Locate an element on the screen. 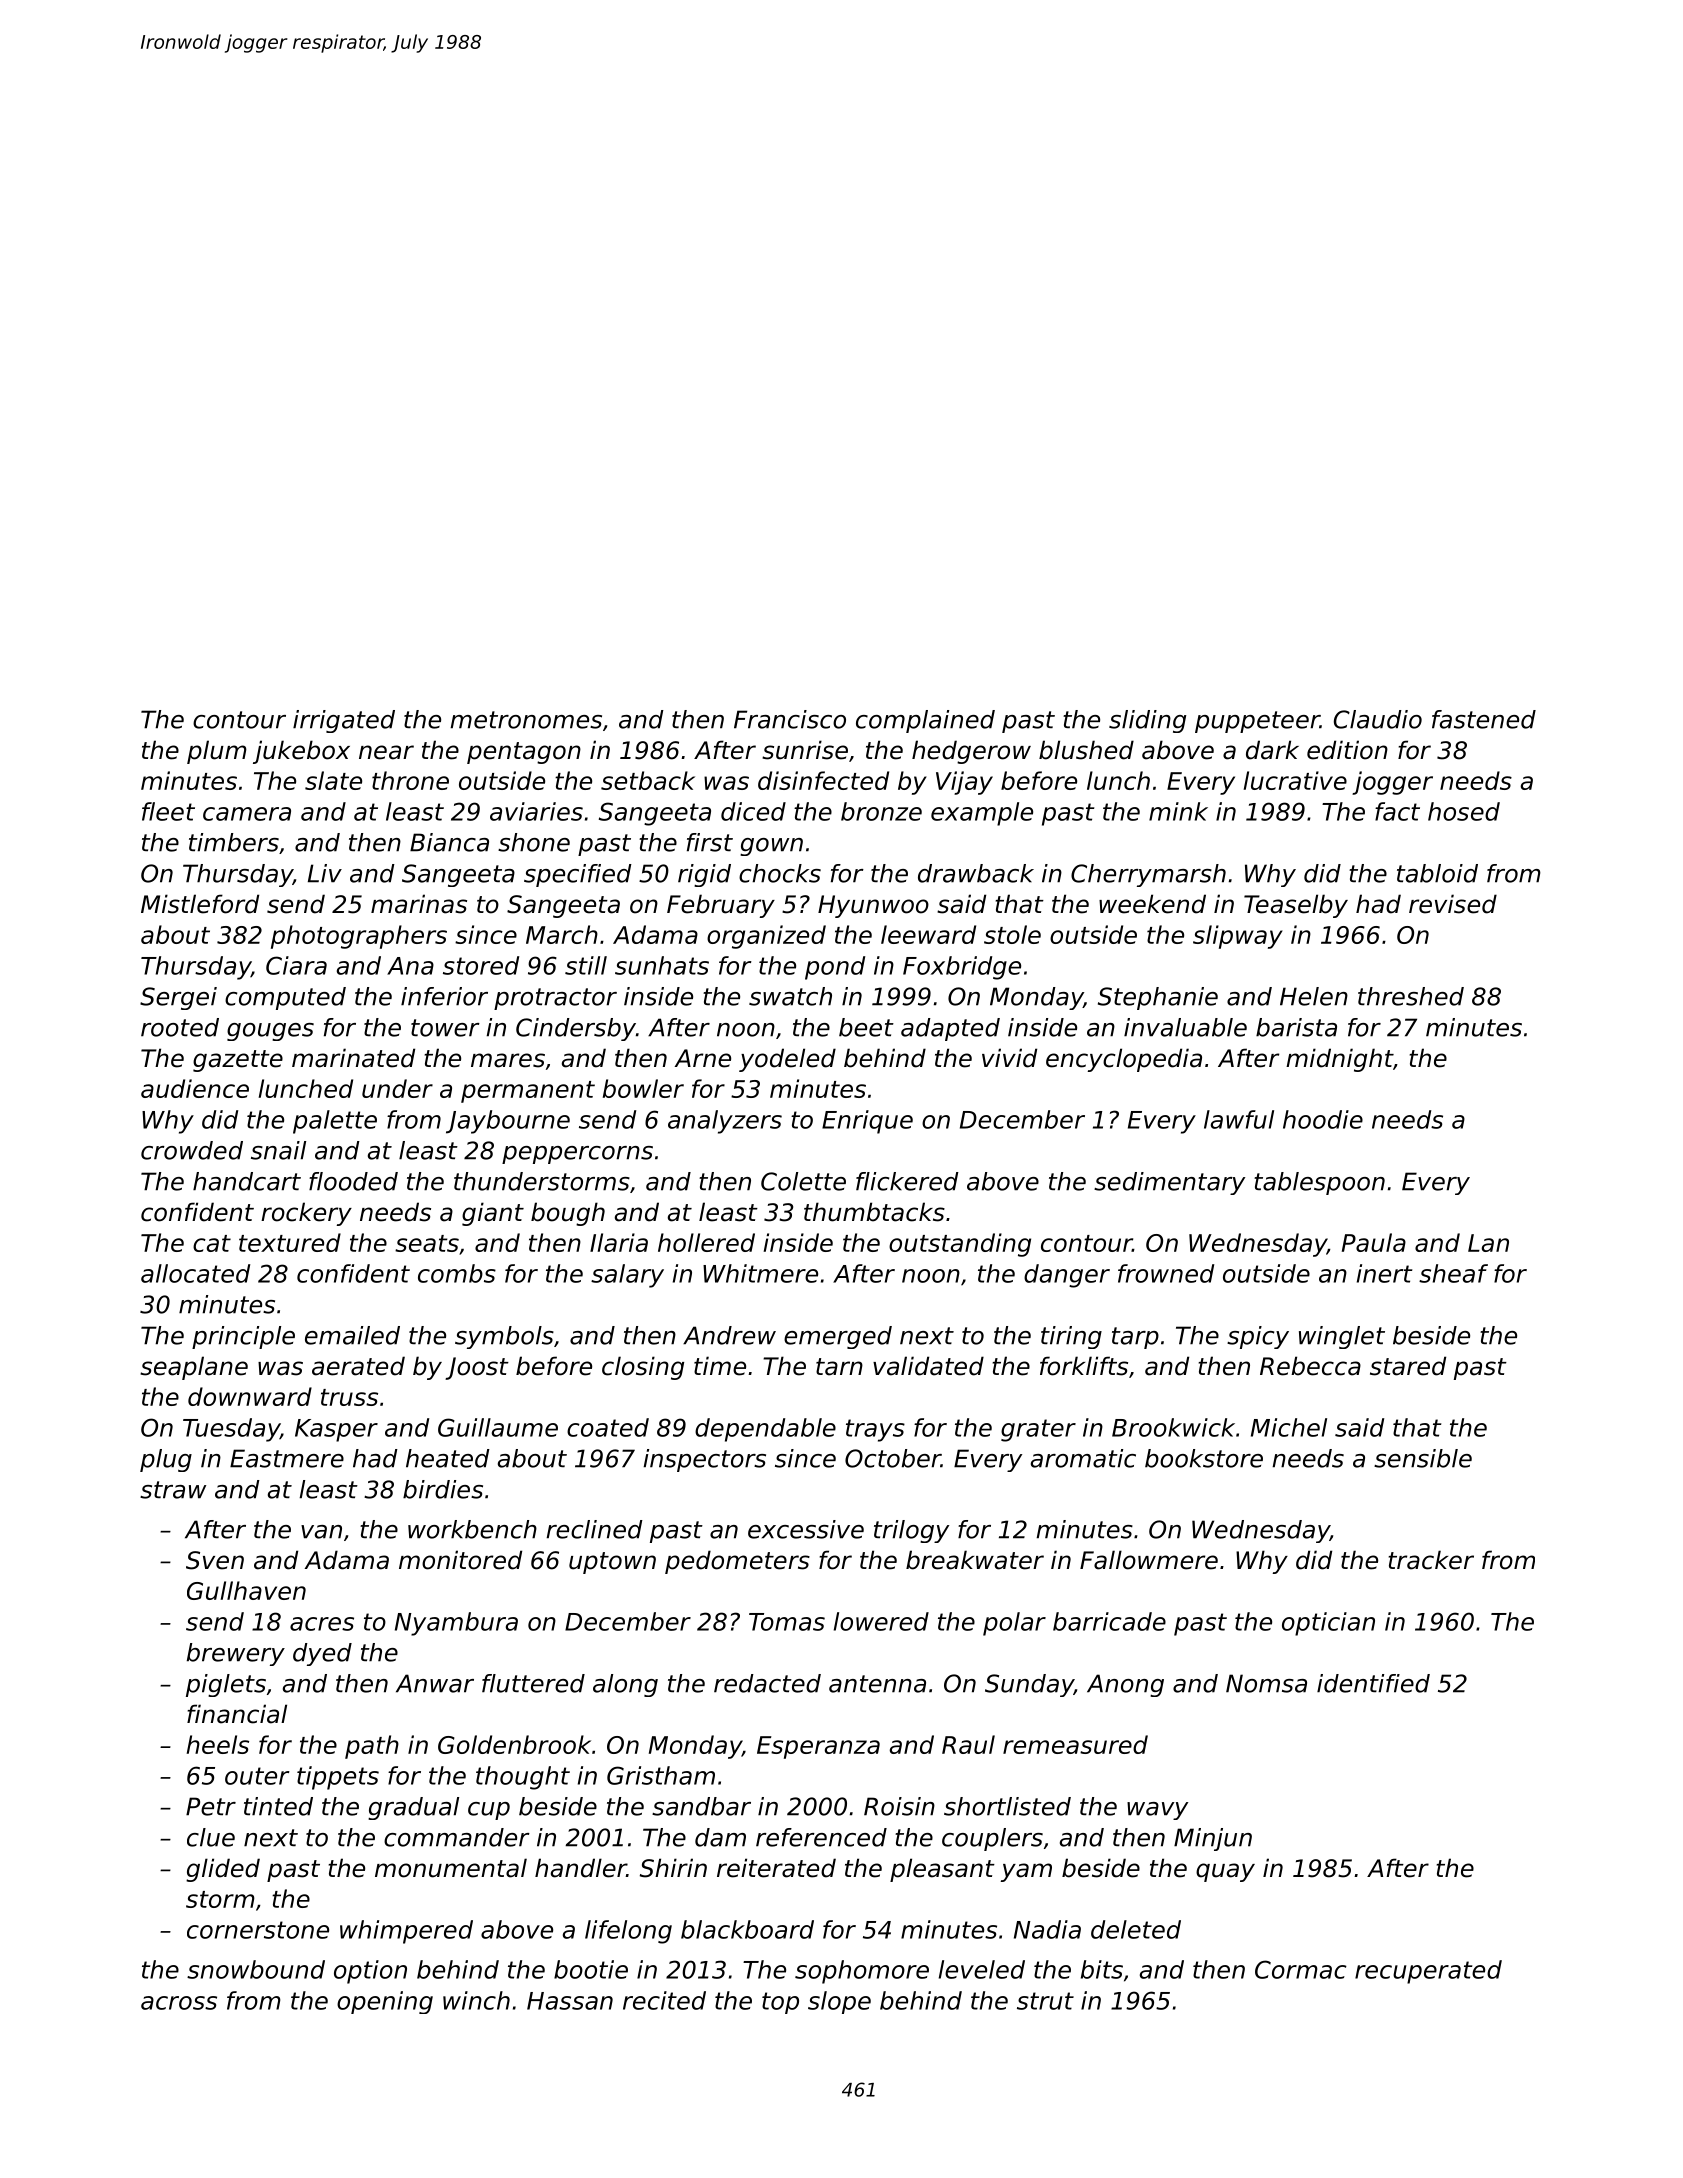 The image size is (1683, 2178). hedgerow is located at coordinates (971, 752).
